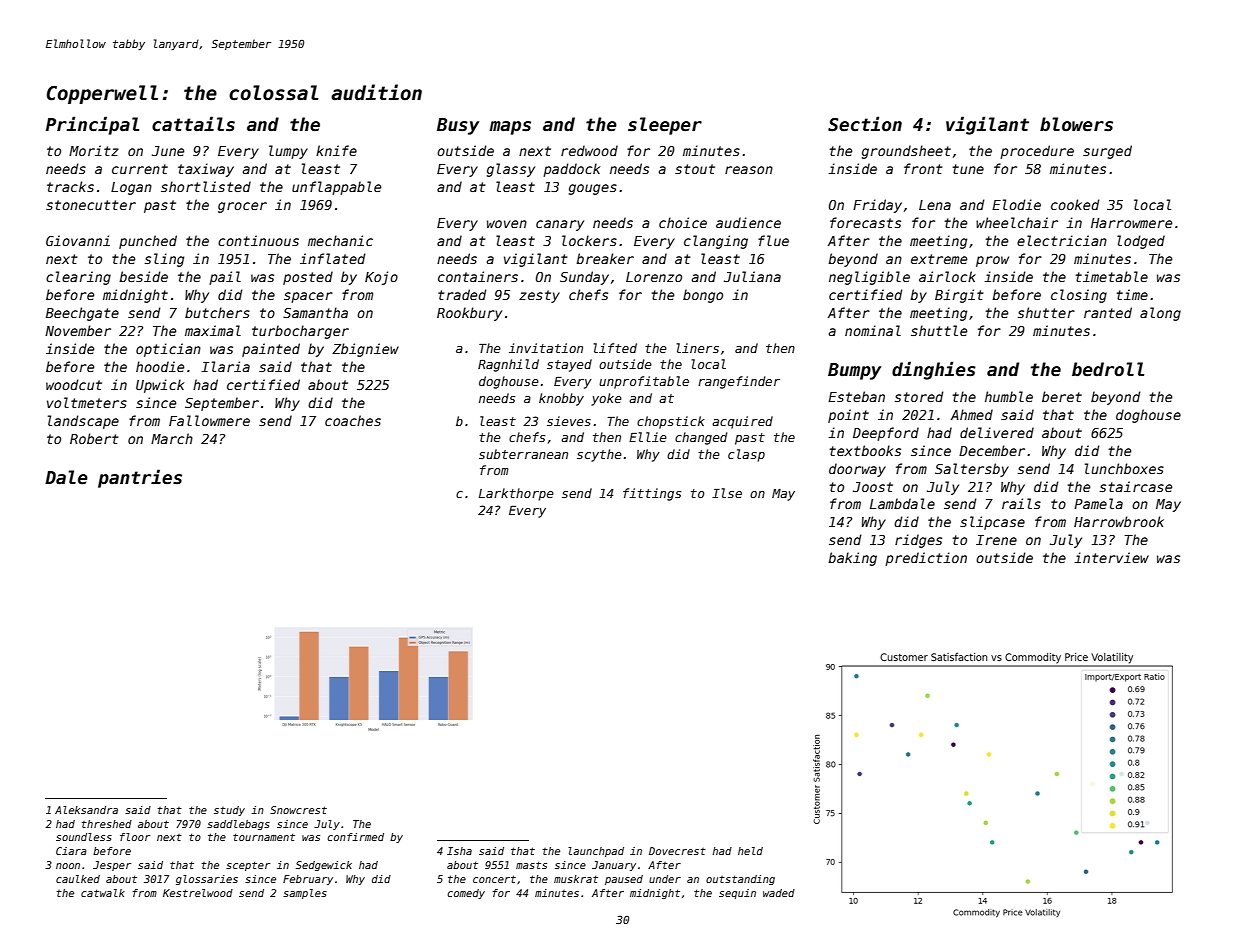 Image resolution: width=1233 pixels, height=952 pixels. I want to click on Section, so click(865, 124).
